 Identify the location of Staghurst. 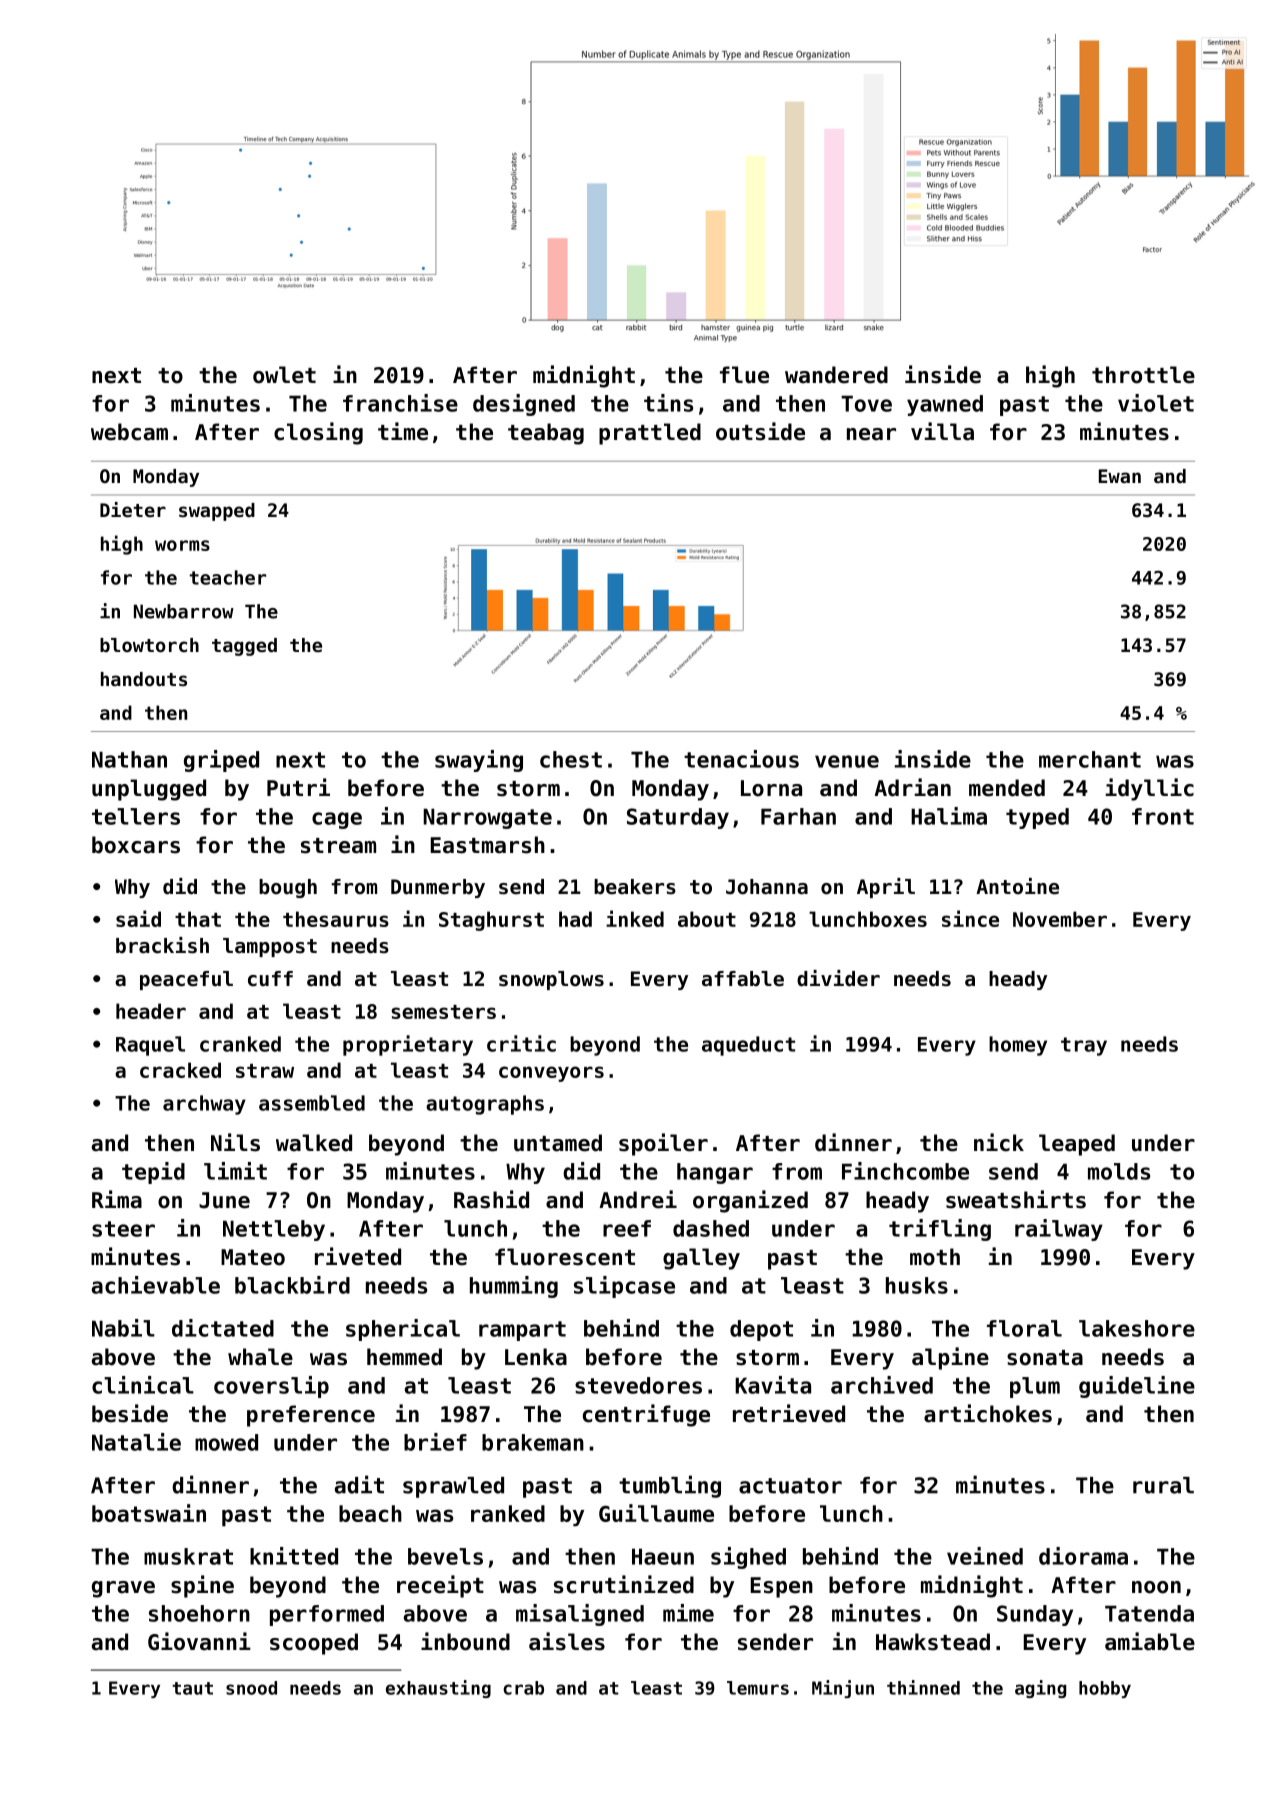
(491, 921).
